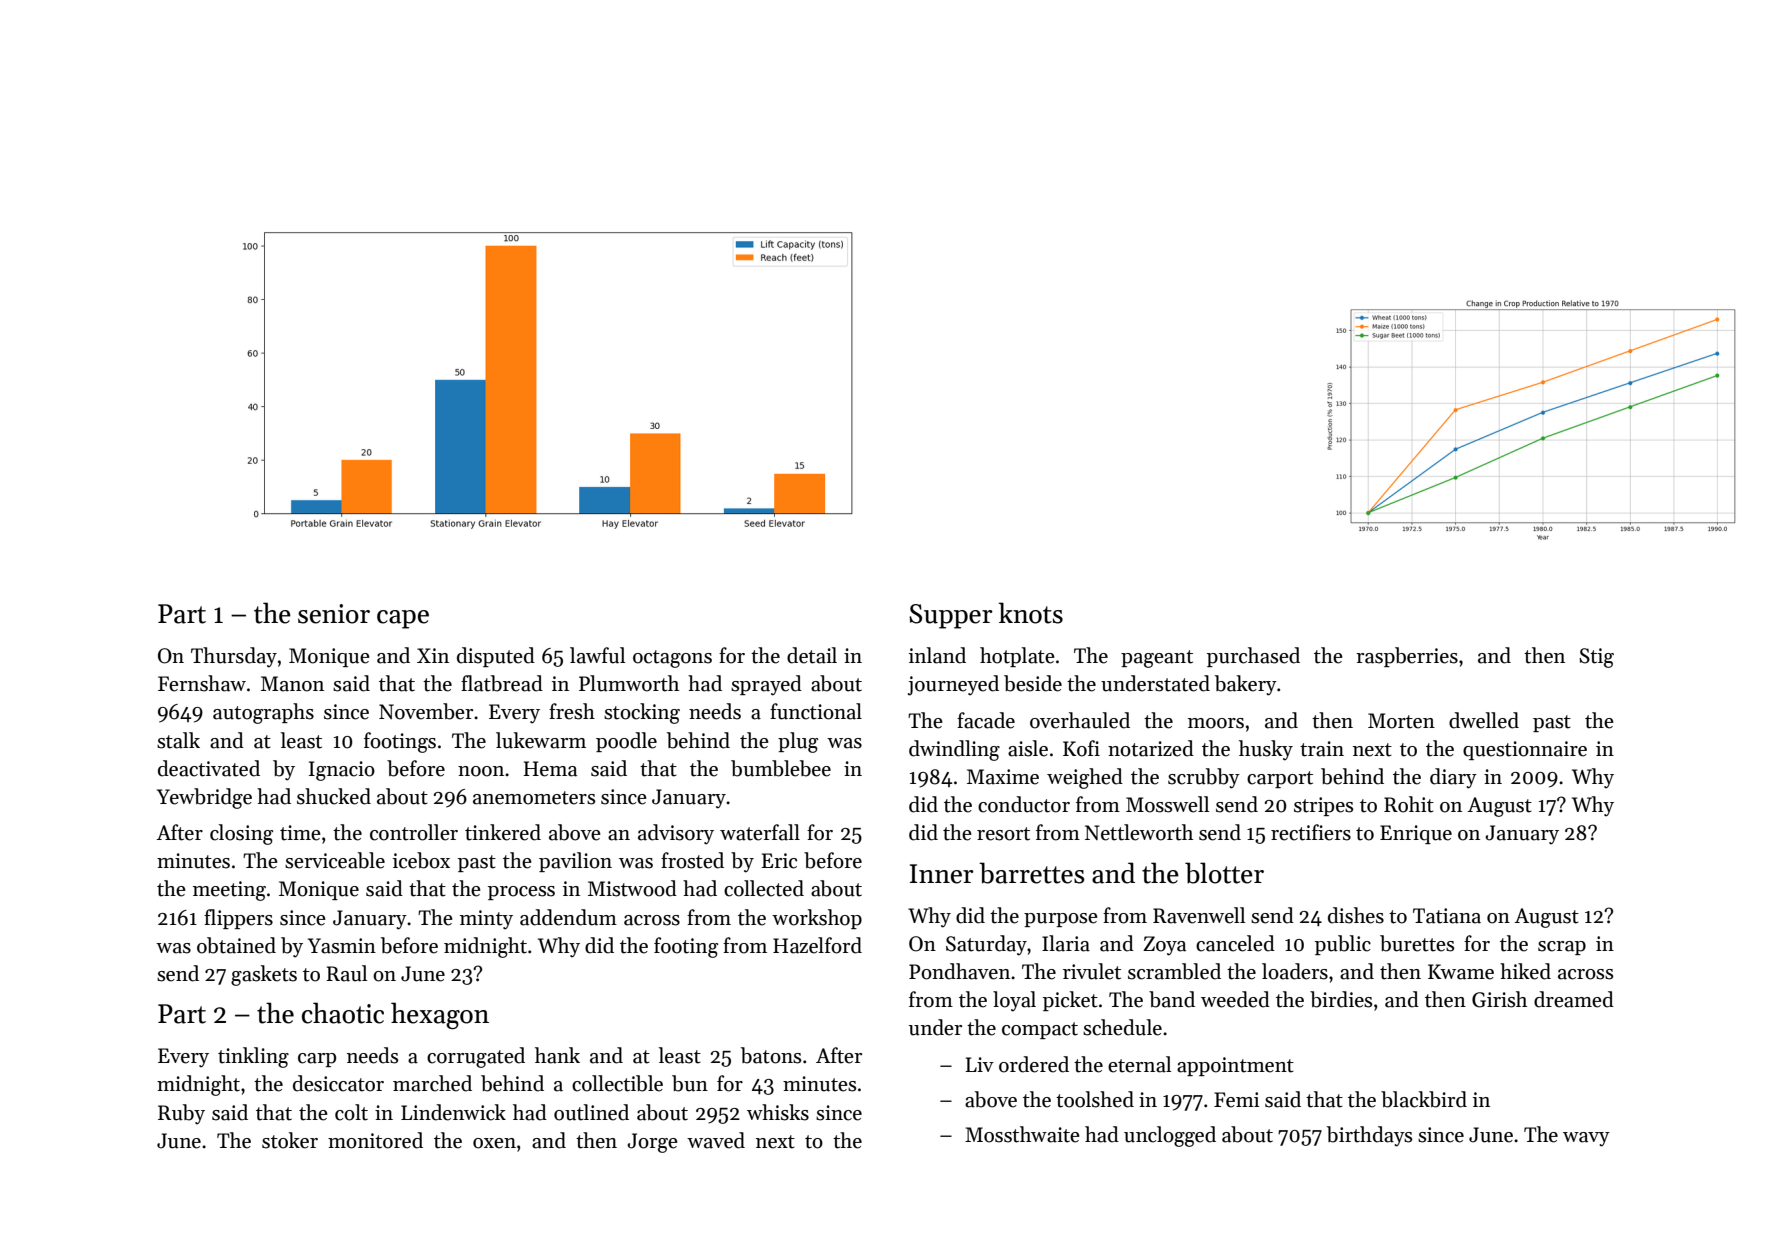 The image size is (1771, 1252). What do you see at coordinates (375, 1140) in the image?
I see `monitored` at bounding box center [375, 1140].
